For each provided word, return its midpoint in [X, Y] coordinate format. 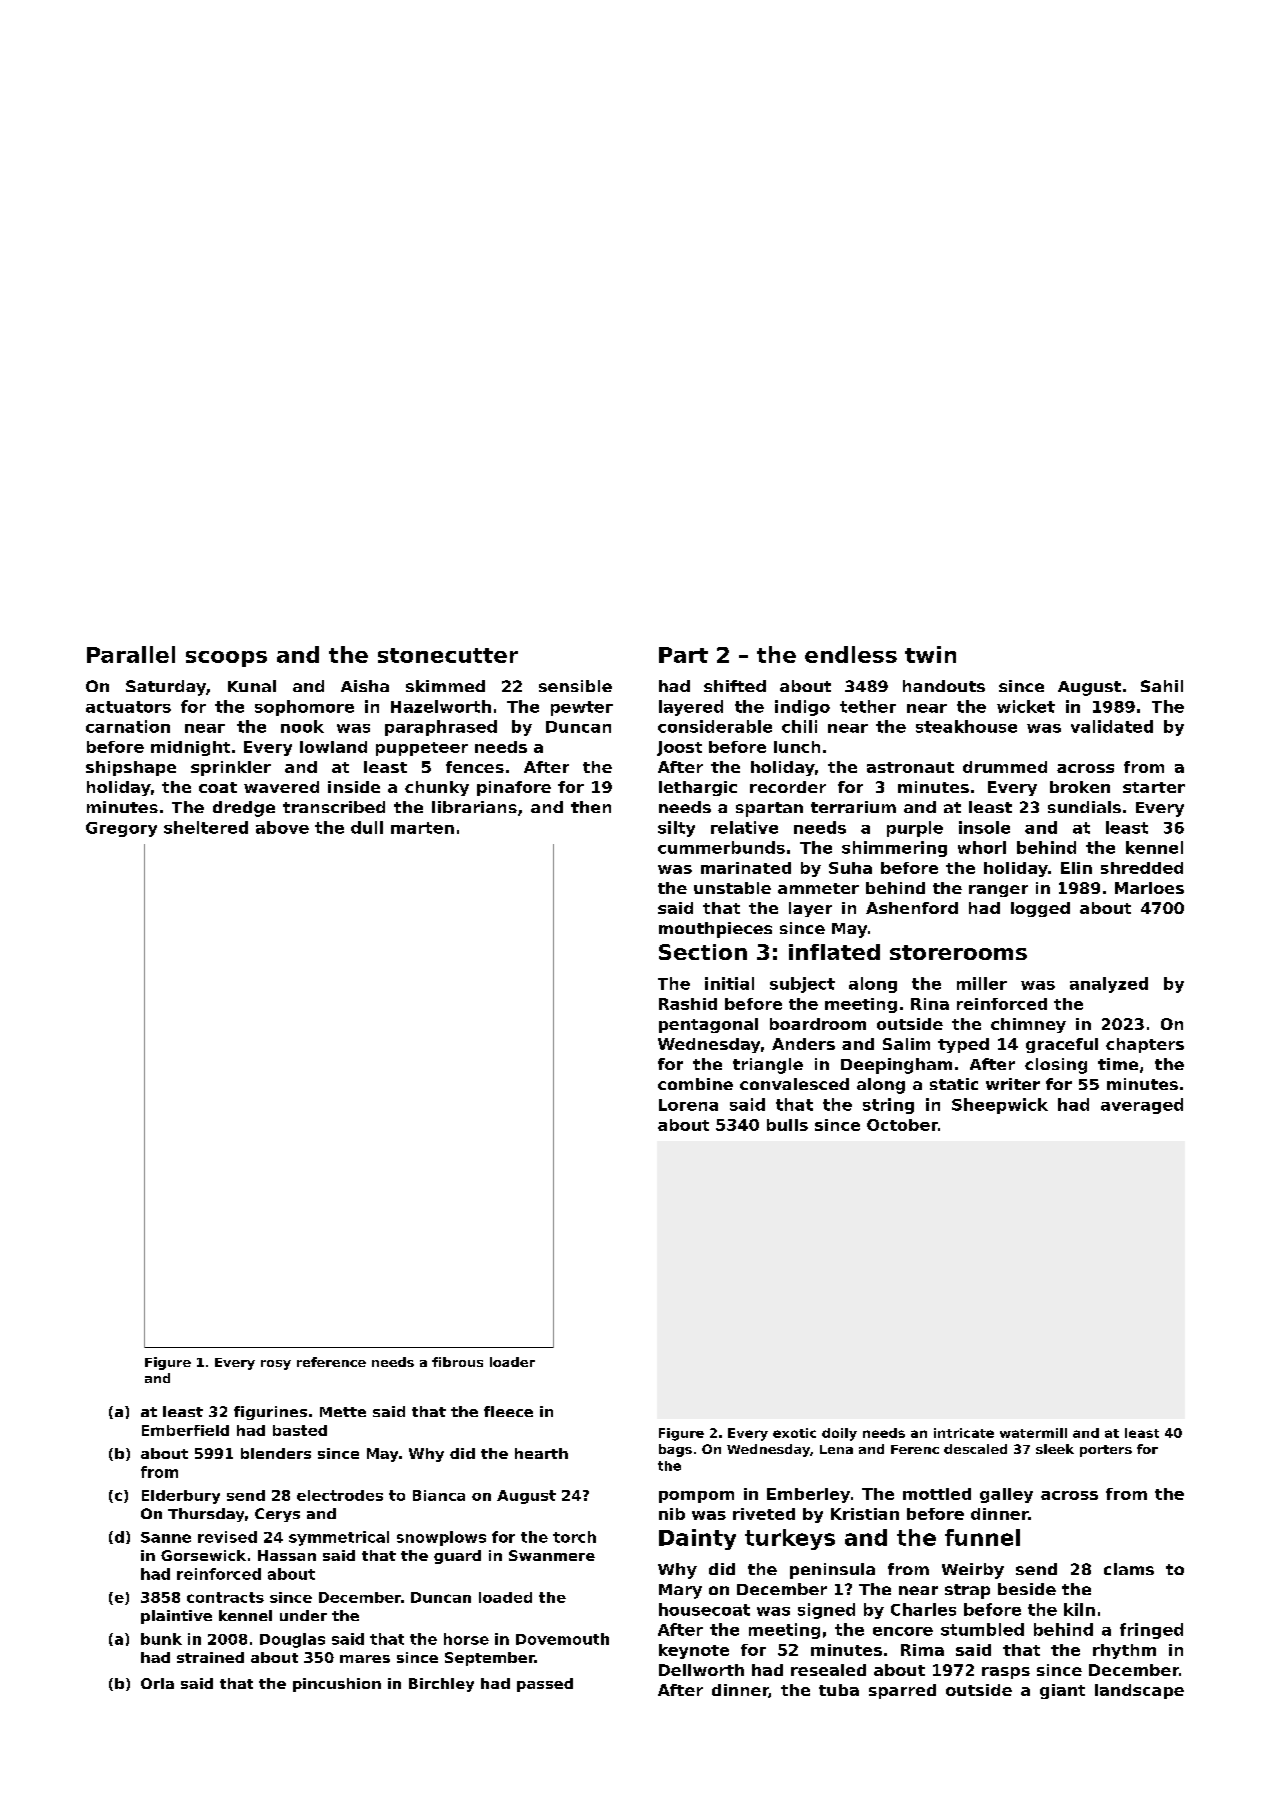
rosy [276, 1365]
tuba [839, 1690]
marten [422, 828]
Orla [157, 1683]
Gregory [121, 829]
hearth [541, 1453]
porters [1106, 1451]
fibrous [457, 1362]
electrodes [340, 1495]
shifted [735, 686]
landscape [1139, 1691]
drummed [1005, 767]
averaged [1142, 1106]
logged [1040, 909]
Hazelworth [441, 706]
